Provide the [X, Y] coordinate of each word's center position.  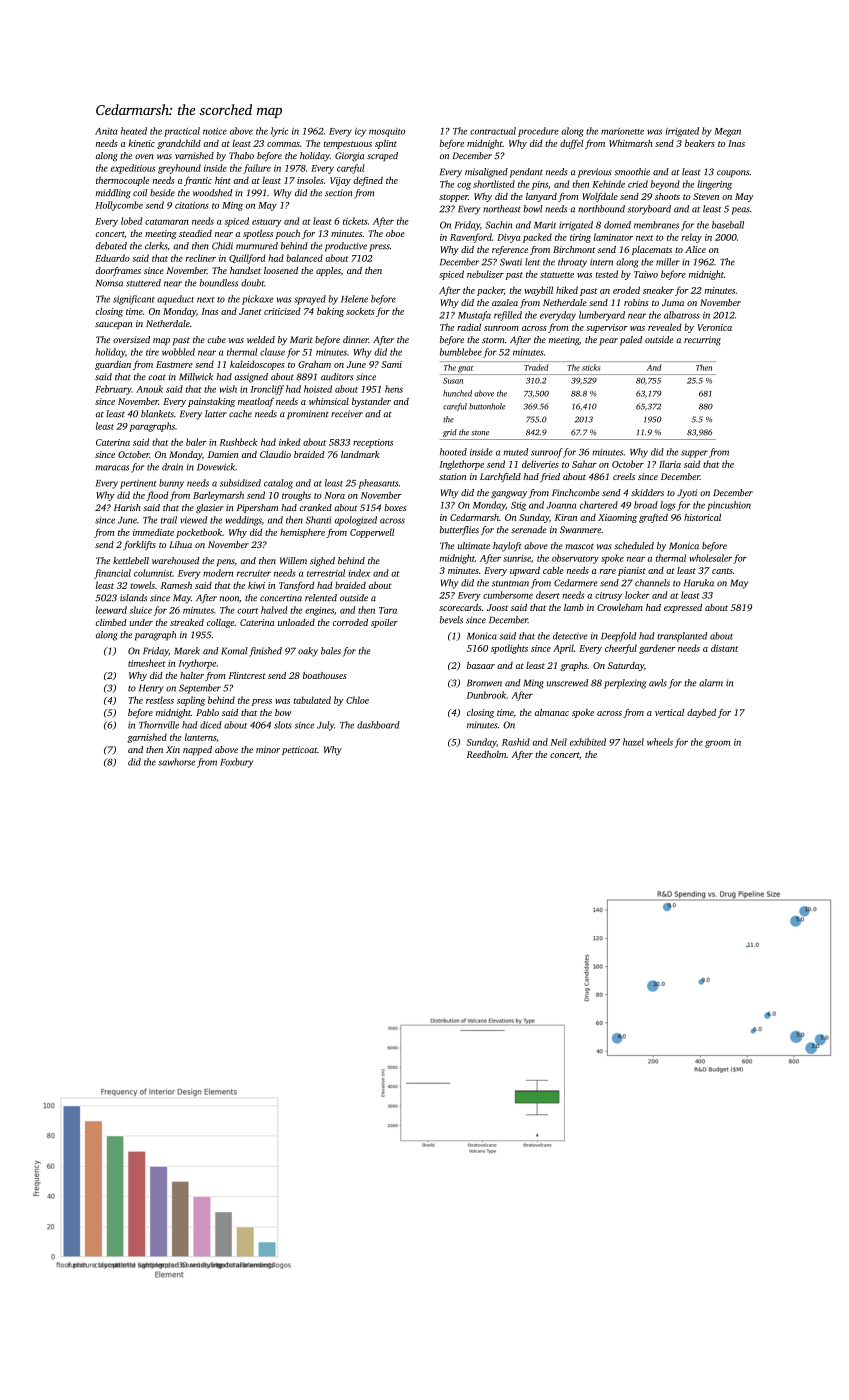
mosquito [387, 132]
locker [637, 595]
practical [182, 132]
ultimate [474, 546]
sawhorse [176, 762]
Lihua [180, 544]
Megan [727, 132]
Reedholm [487, 754]
